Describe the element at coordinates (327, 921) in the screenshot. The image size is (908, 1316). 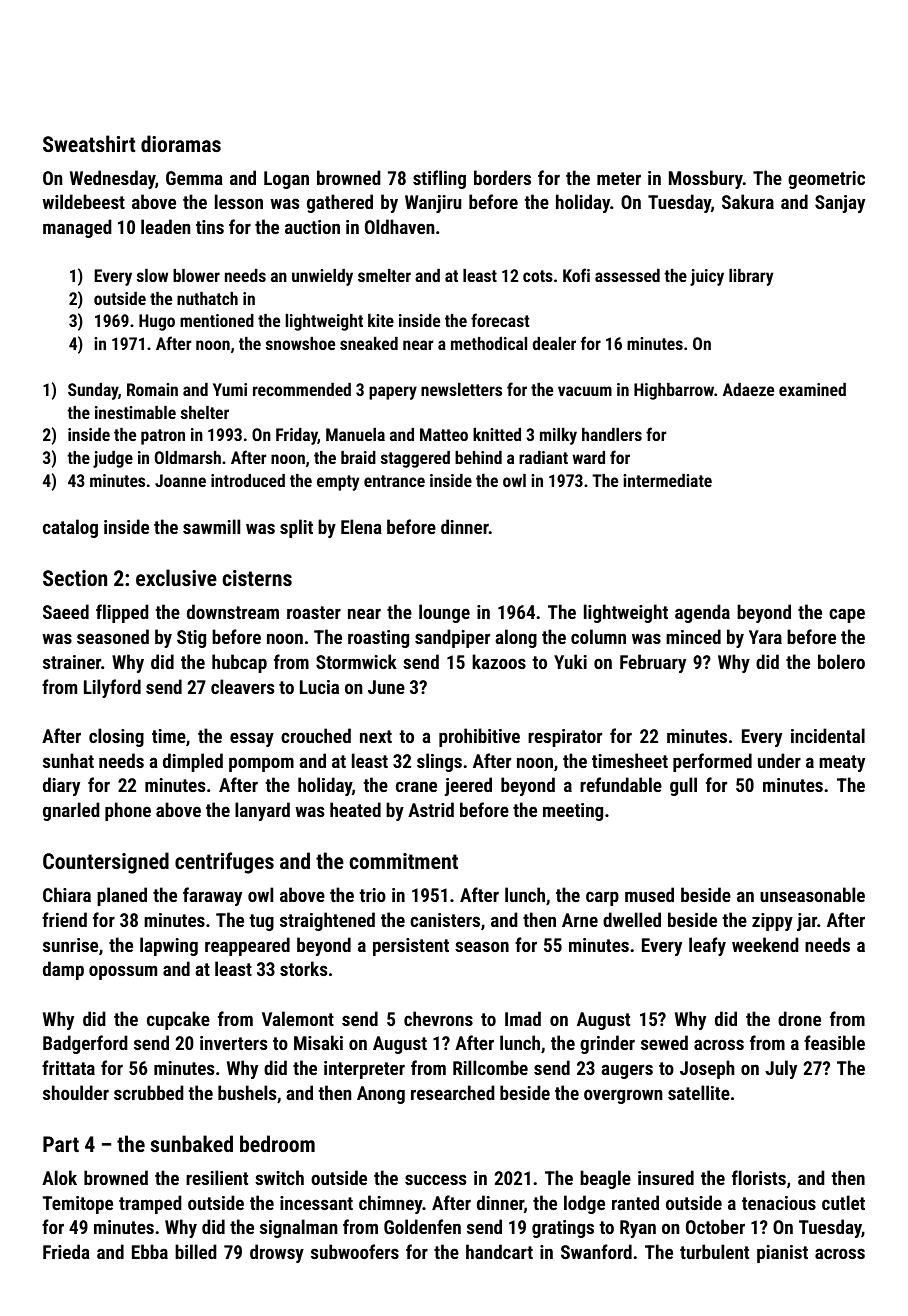
I see `straightened` at that location.
